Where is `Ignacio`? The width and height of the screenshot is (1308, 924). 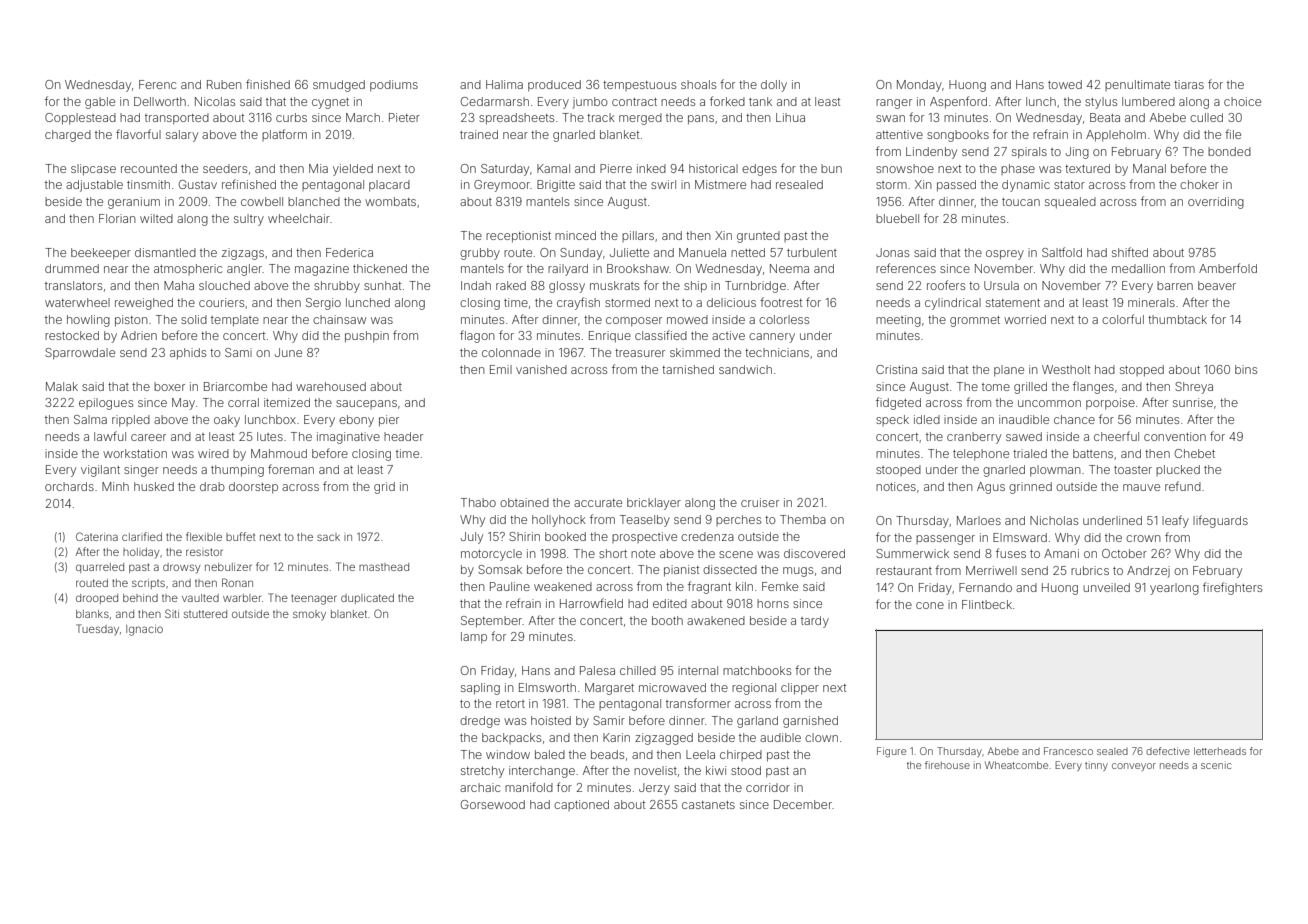
Ignacio is located at coordinates (144, 630).
